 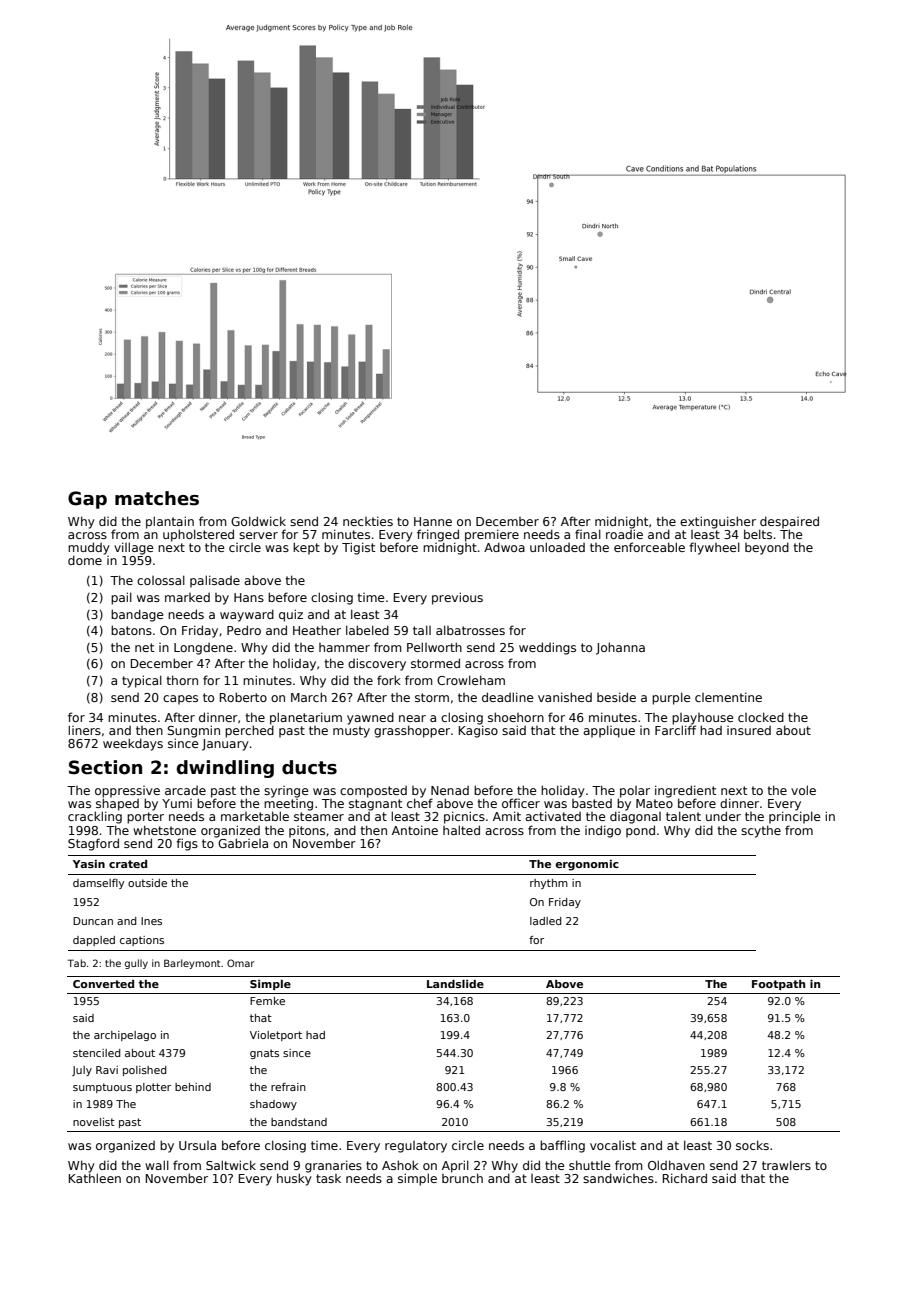 I want to click on refrain, so click(x=288, y=1087).
